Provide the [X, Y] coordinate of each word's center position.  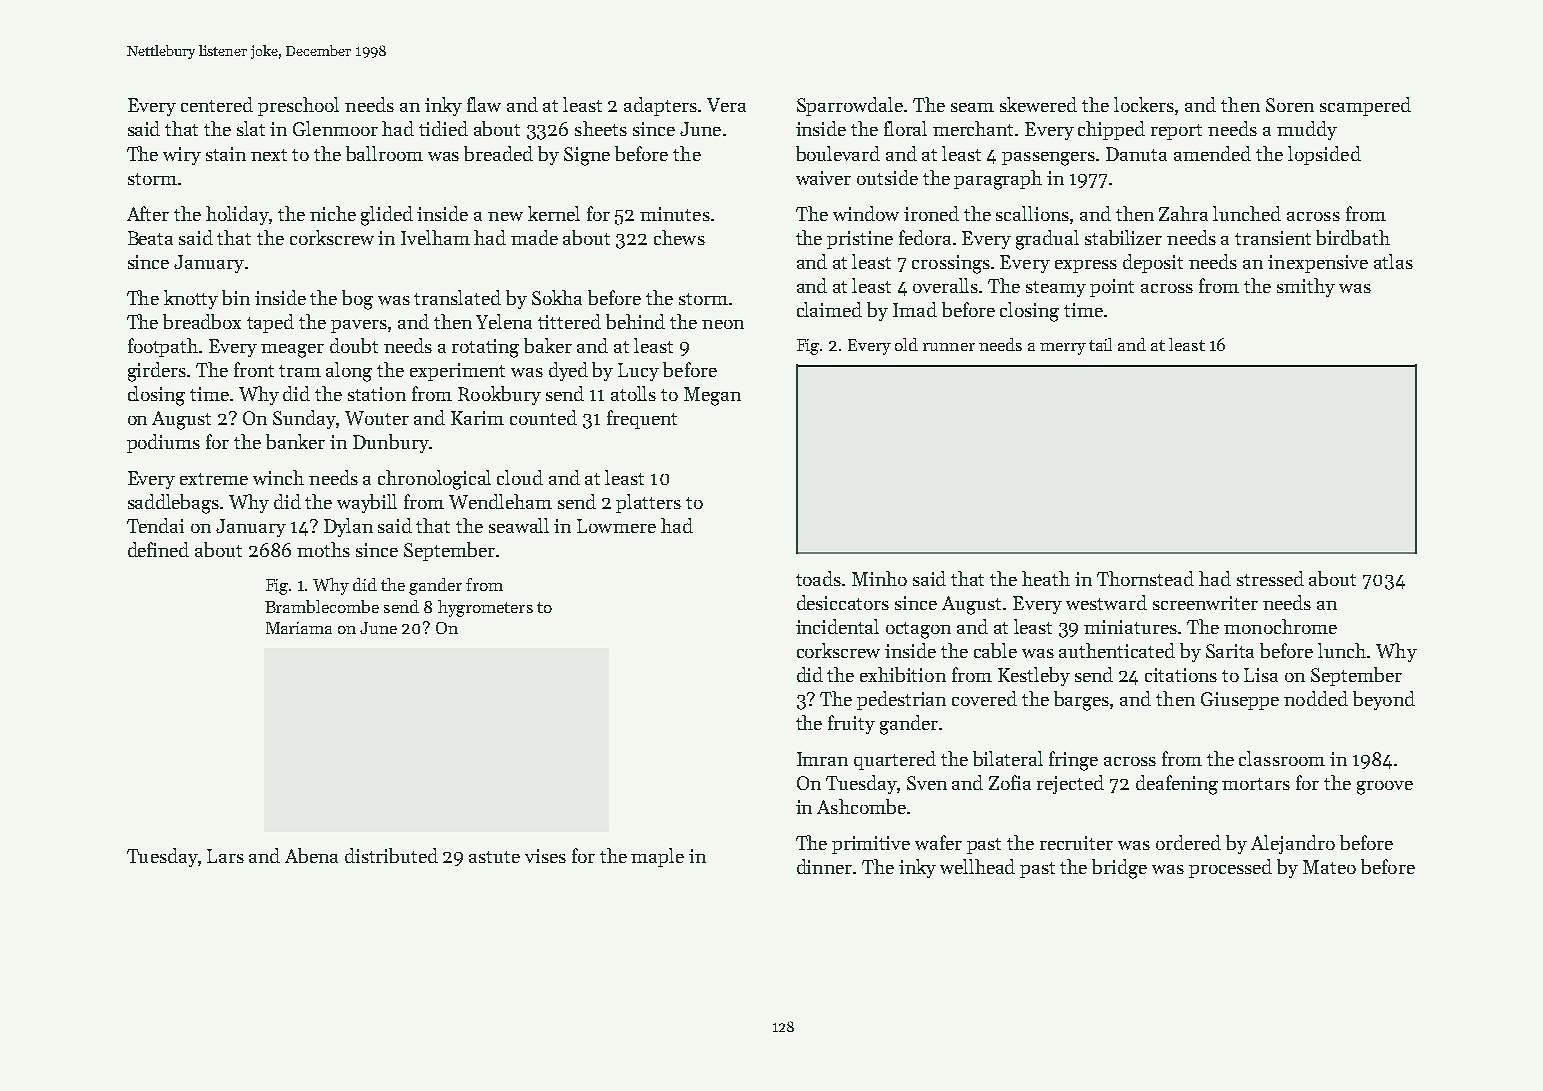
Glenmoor [335, 128]
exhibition [903, 674]
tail [1100, 344]
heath [1046, 578]
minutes [675, 214]
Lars [225, 856]
